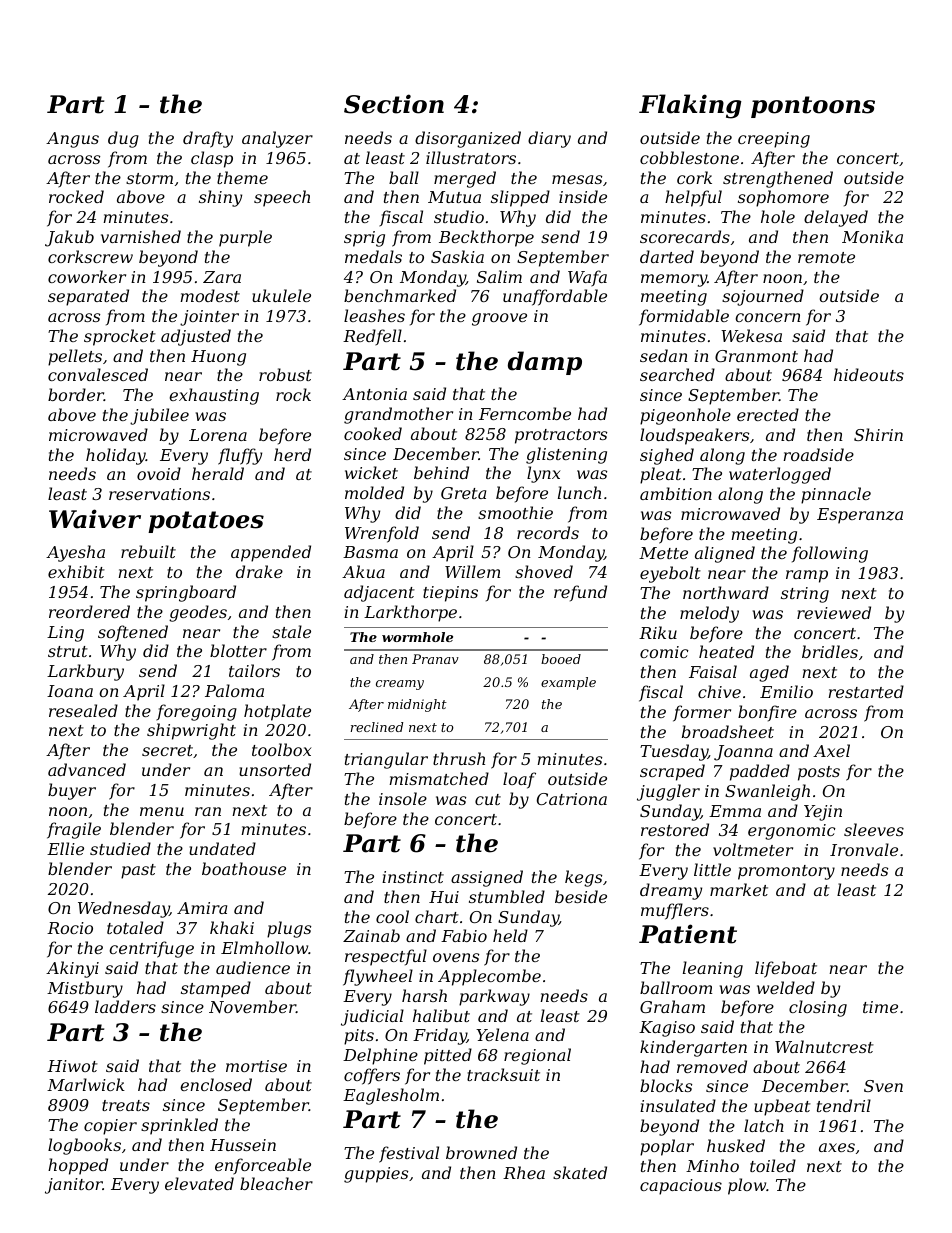 Image resolution: width=952 pixels, height=1233 pixels. What do you see at coordinates (658, 632) in the screenshot?
I see `Riku` at bounding box center [658, 632].
